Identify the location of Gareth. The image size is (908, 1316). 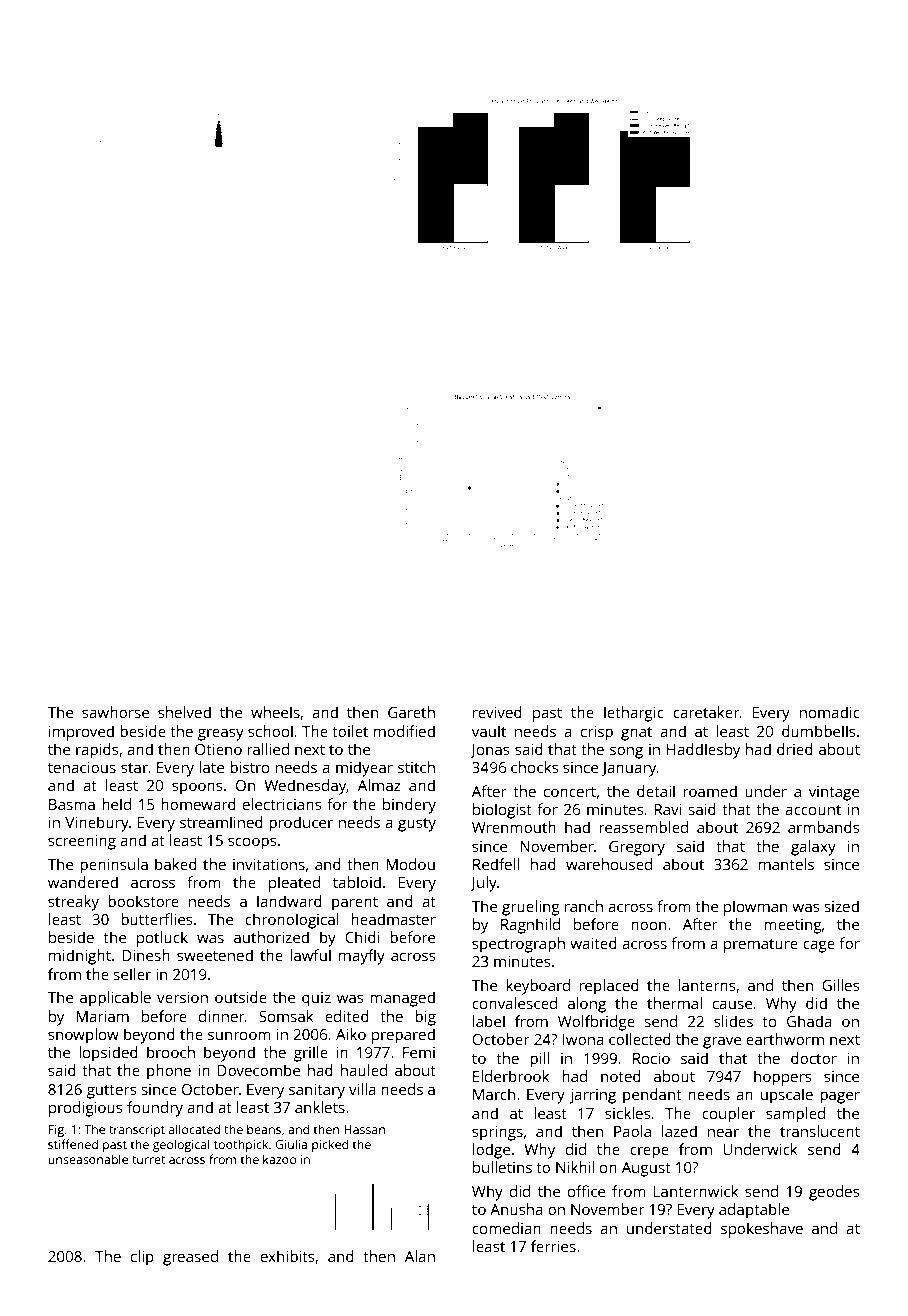
(411, 712).
